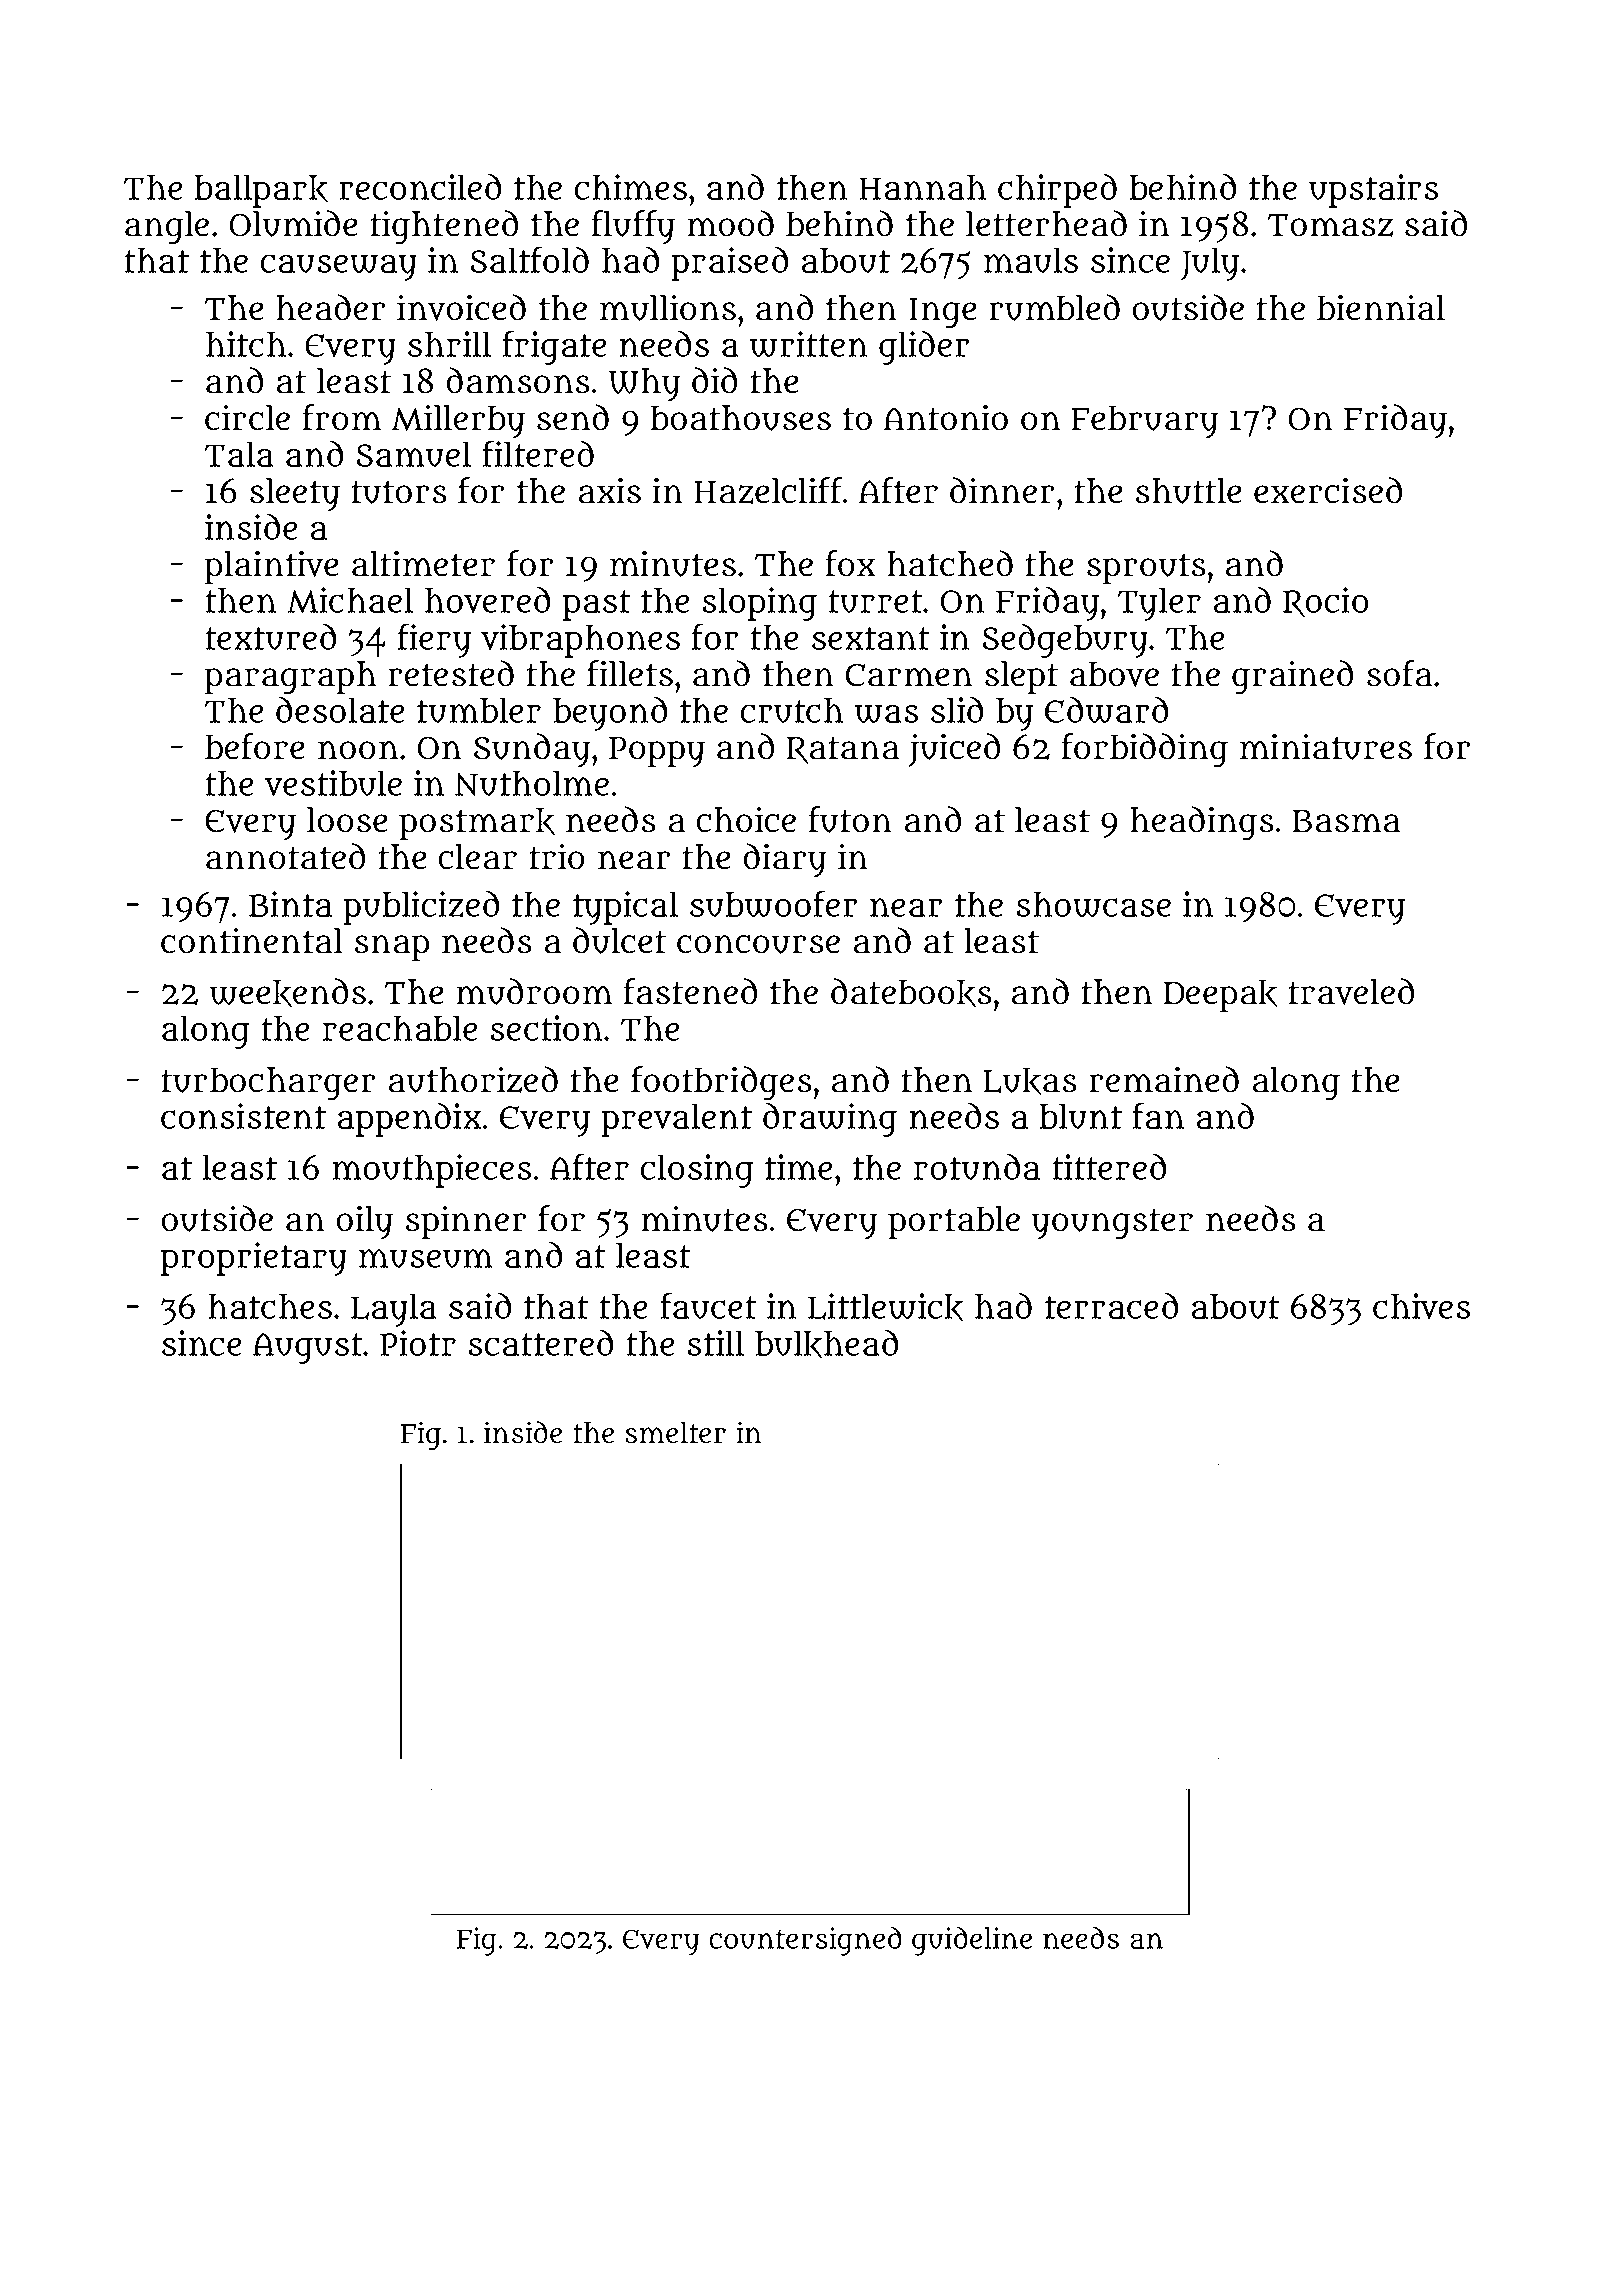 This image has height=2292, width=1620. Describe the element at coordinates (716, 1343) in the image. I see `still` at that location.
